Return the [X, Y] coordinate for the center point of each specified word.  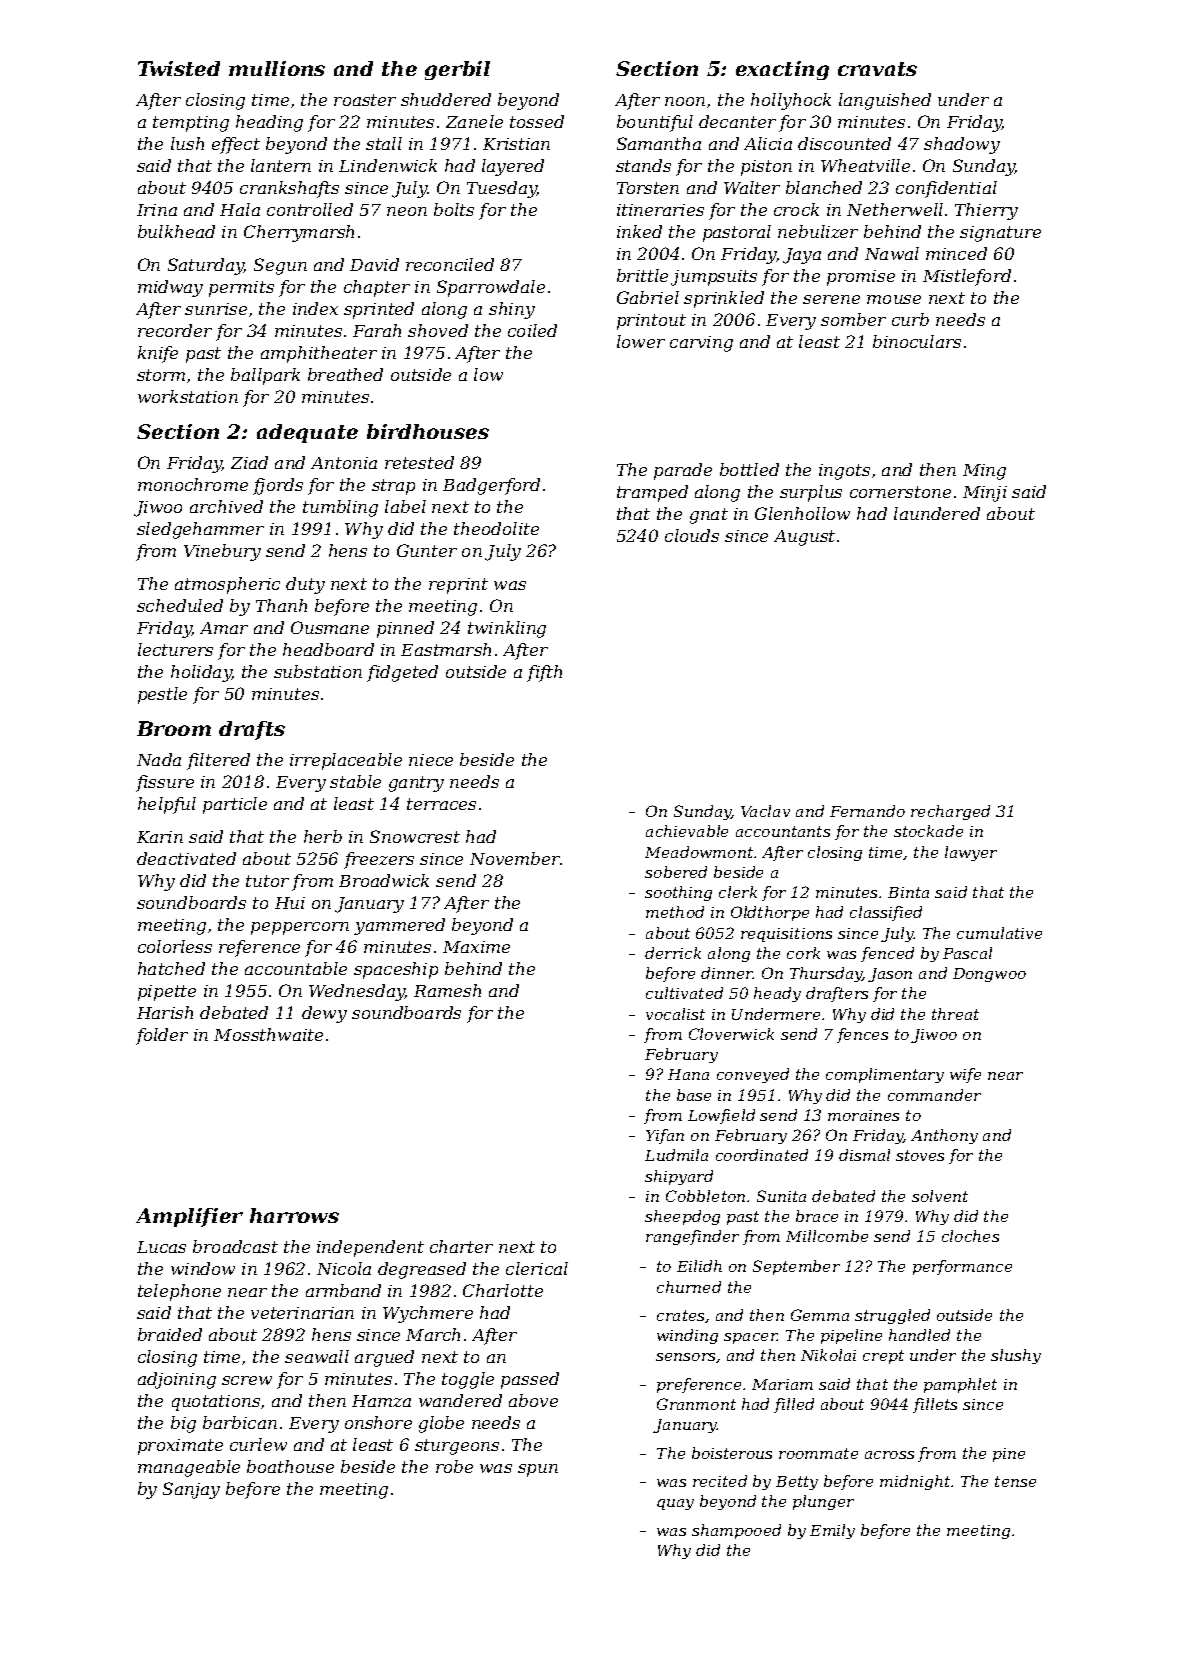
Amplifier [189, 1217]
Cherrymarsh [299, 233]
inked [639, 231]
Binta [908, 892]
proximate [180, 1447]
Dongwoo [989, 975]
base [694, 1095]
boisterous [732, 1453]
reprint [458, 586]
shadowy [962, 145]
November [515, 858]
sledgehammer [200, 530]
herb [323, 836]
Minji [985, 494]
